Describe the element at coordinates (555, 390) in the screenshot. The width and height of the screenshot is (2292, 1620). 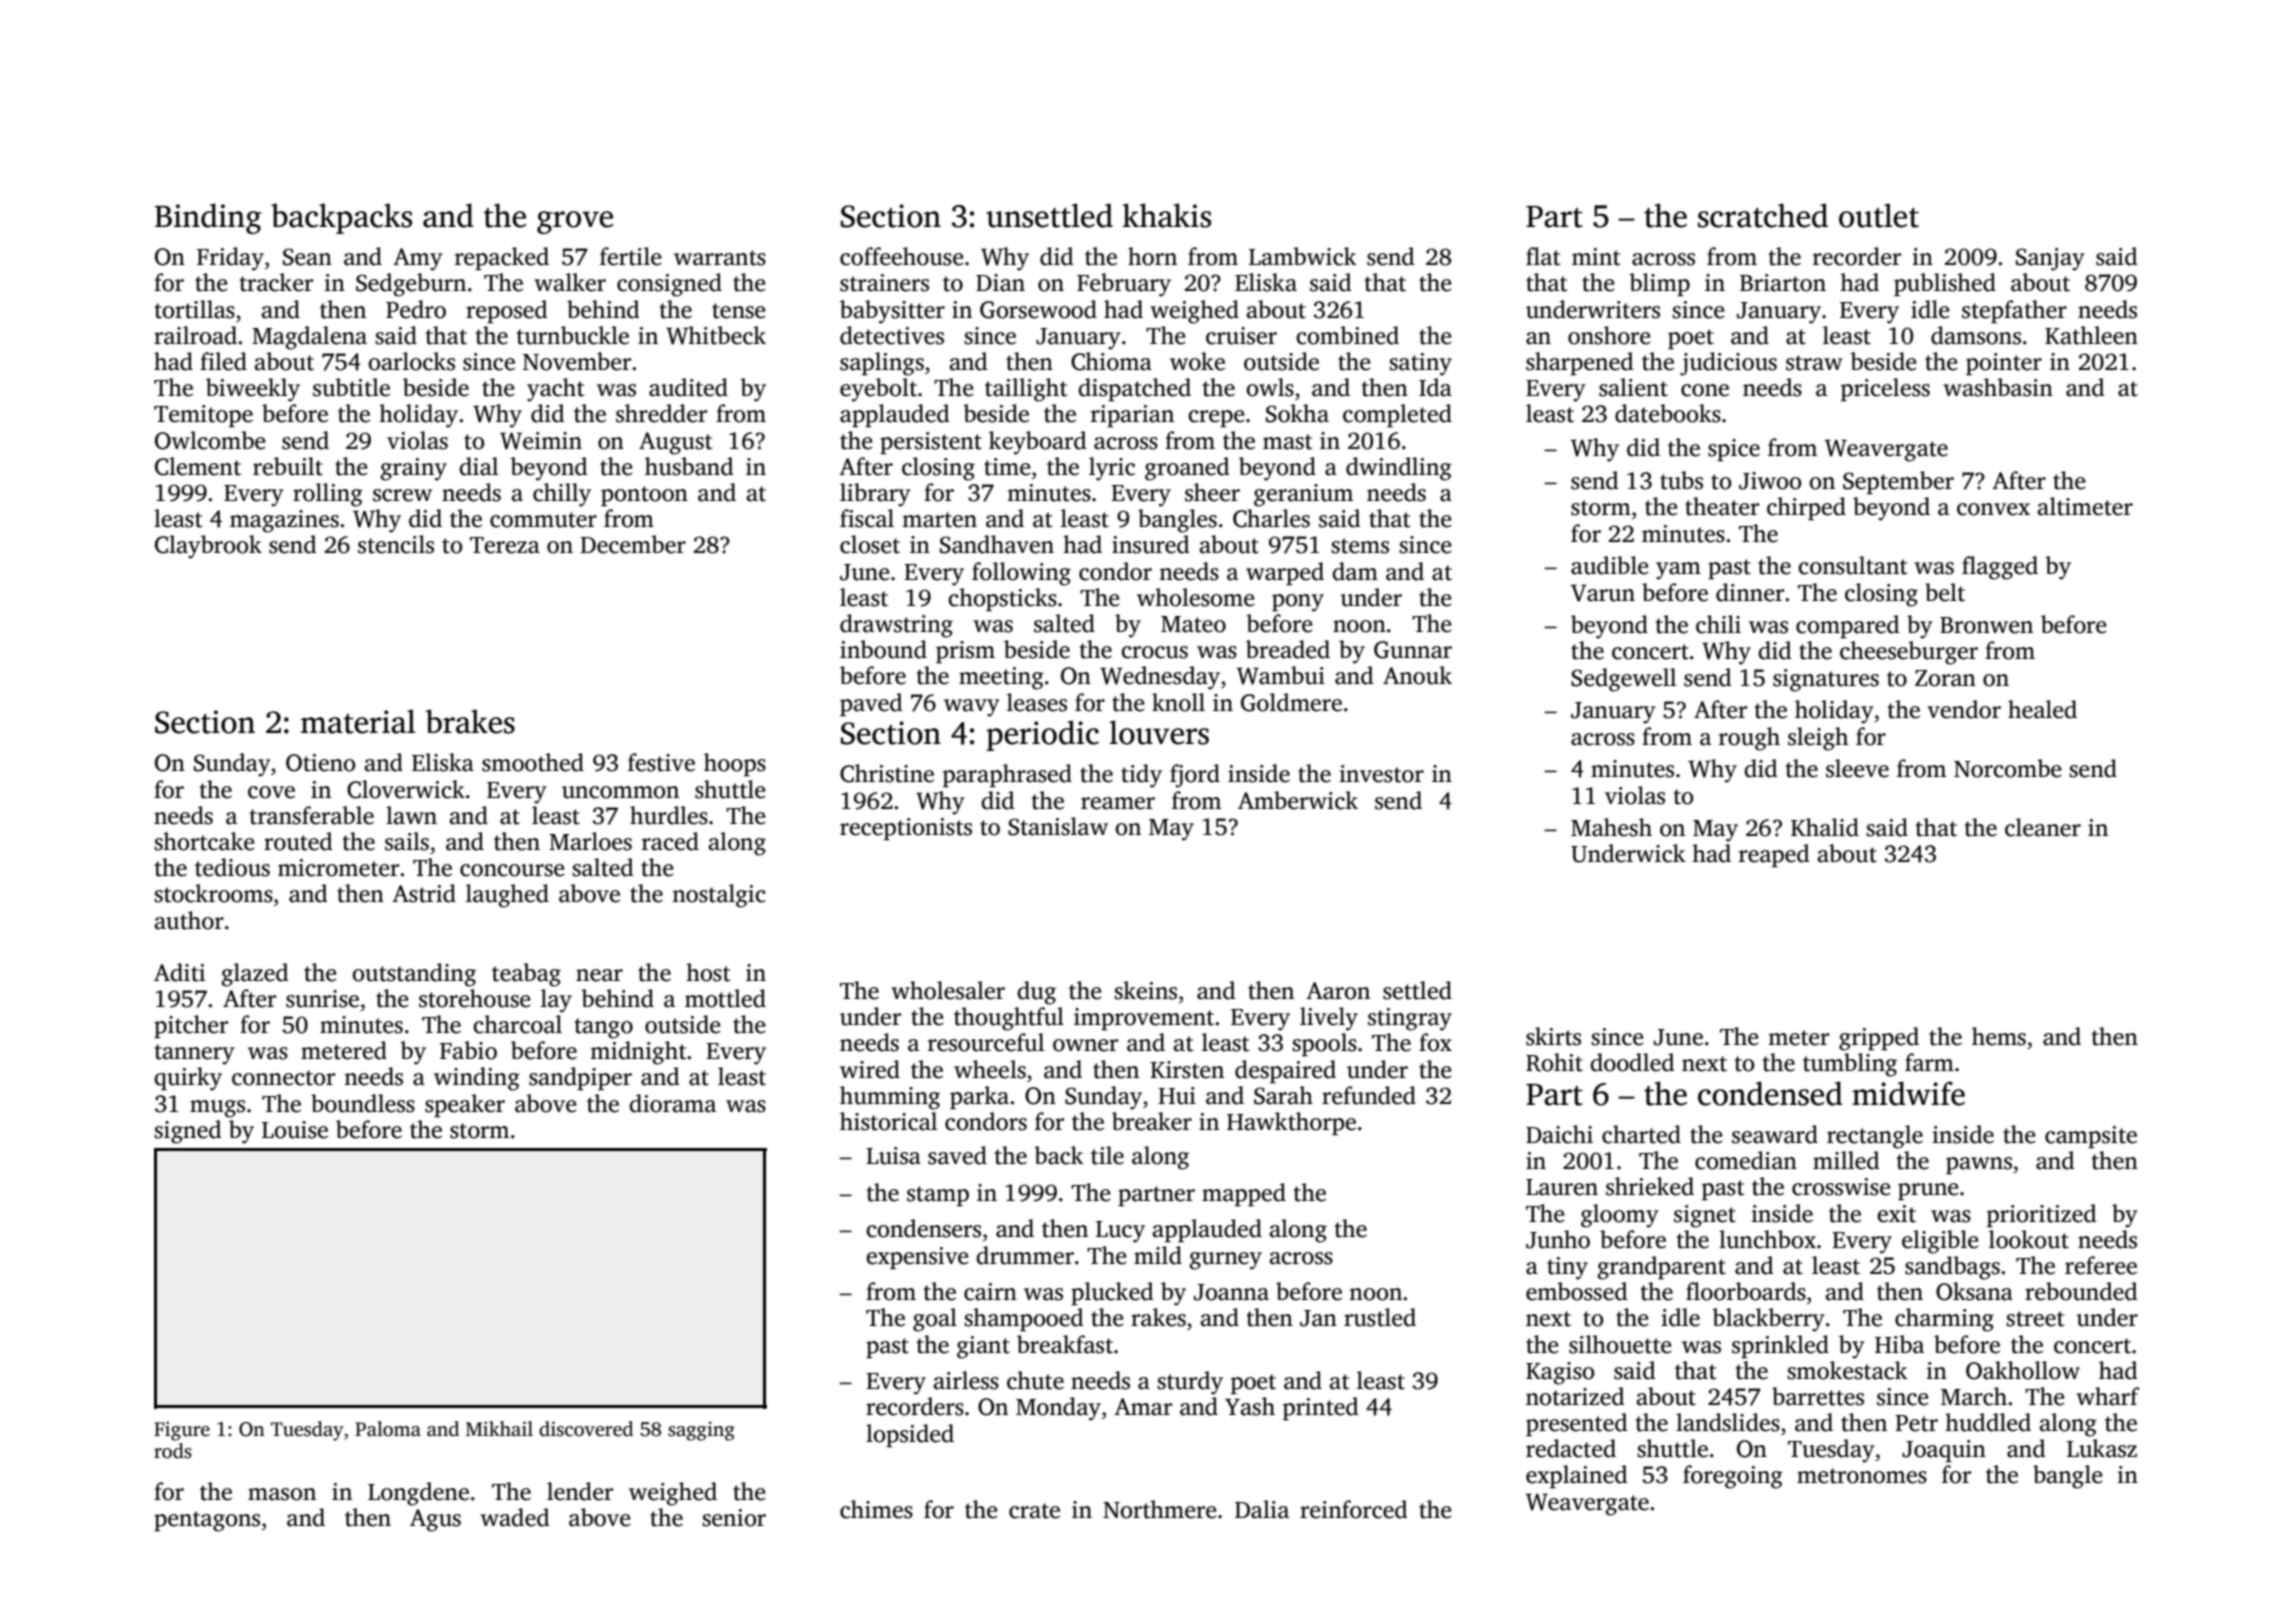
I see `yacht` at that location.
